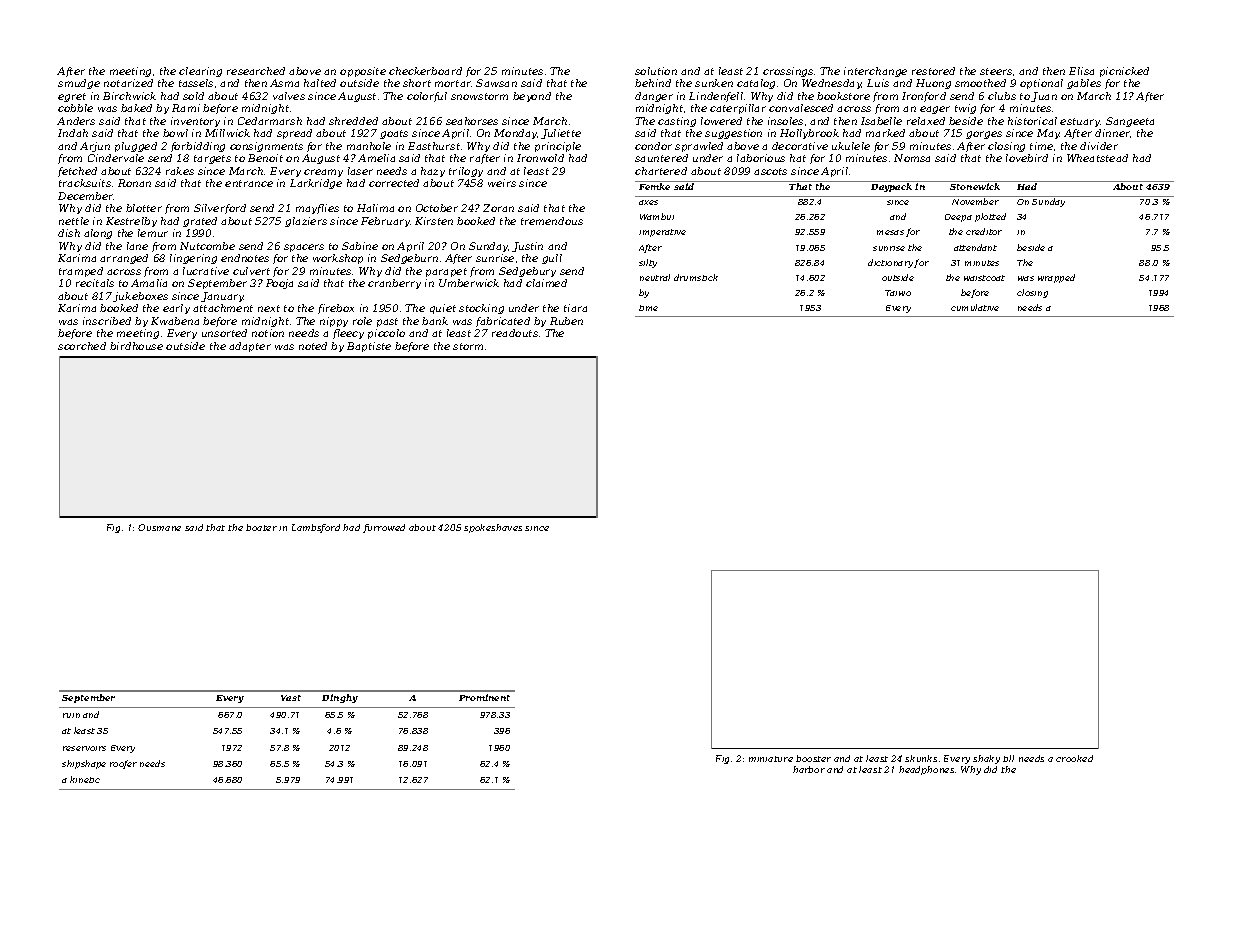 This screenshot has width=1233, height=952. Describe the element at coordinates (484, 697) in the screenshot. I see `Prominent` at that location.
